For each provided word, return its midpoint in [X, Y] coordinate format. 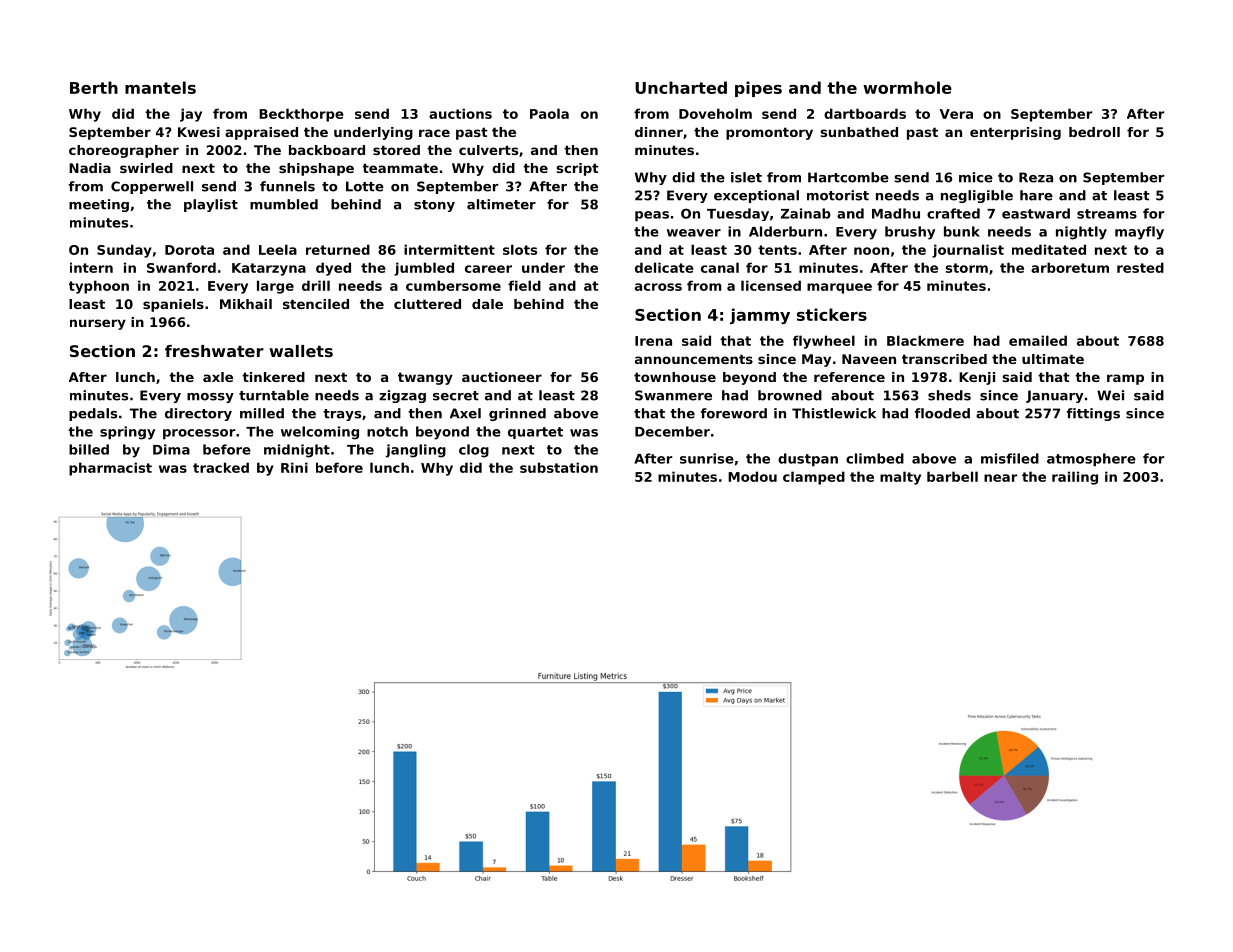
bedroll [1094, 132]
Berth [94, 87]
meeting [99, 205]
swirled [146, 168]
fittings [1093, 414]
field [524, 285]
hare [1036, 195]
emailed [1038, 340]
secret [456, 396]
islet [746, 177]
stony [434, 206]
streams [1107, 214]
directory [198, 414]
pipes [758, 89]
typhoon [99, 287]
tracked [221, 467]
